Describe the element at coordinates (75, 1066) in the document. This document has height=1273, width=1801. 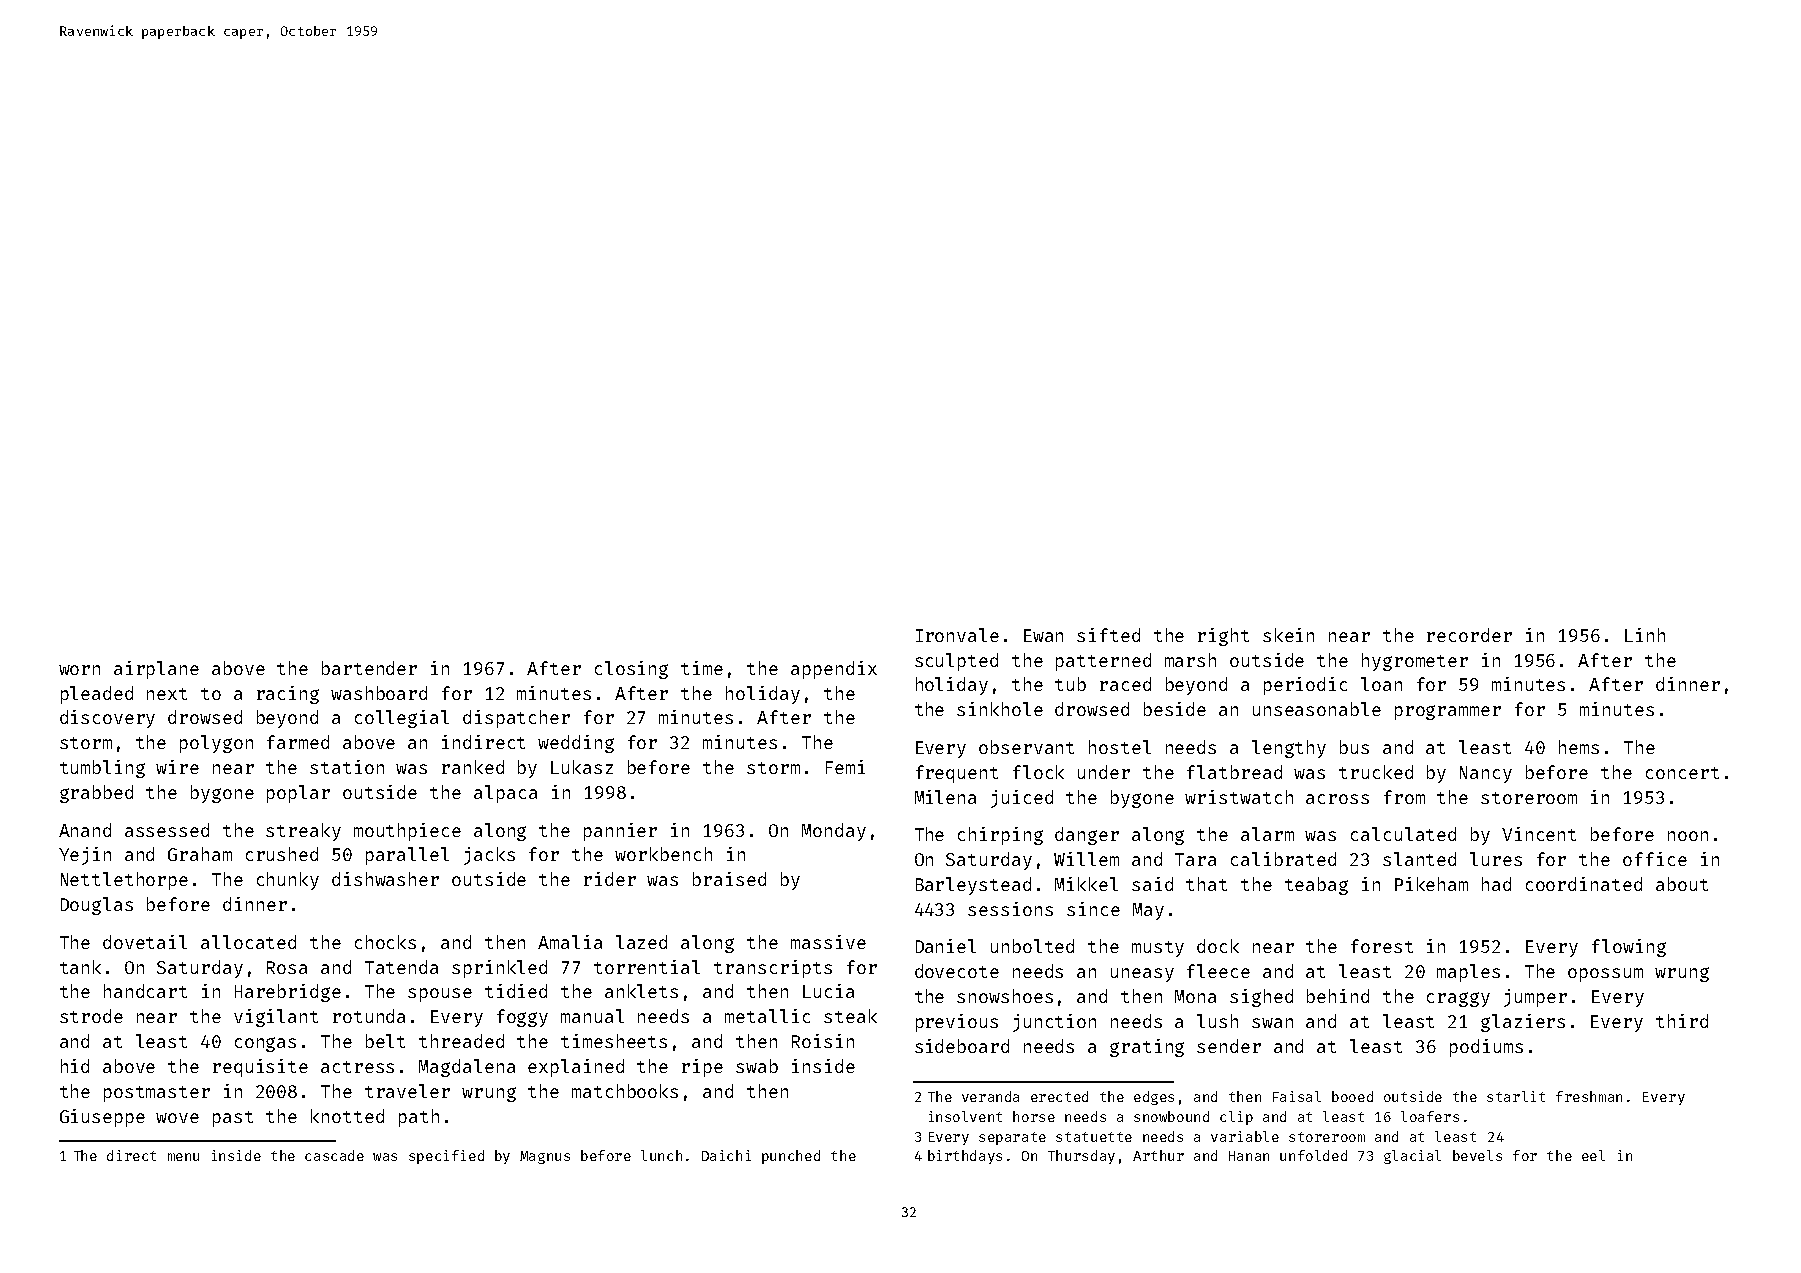
I see `hid` at that location.
